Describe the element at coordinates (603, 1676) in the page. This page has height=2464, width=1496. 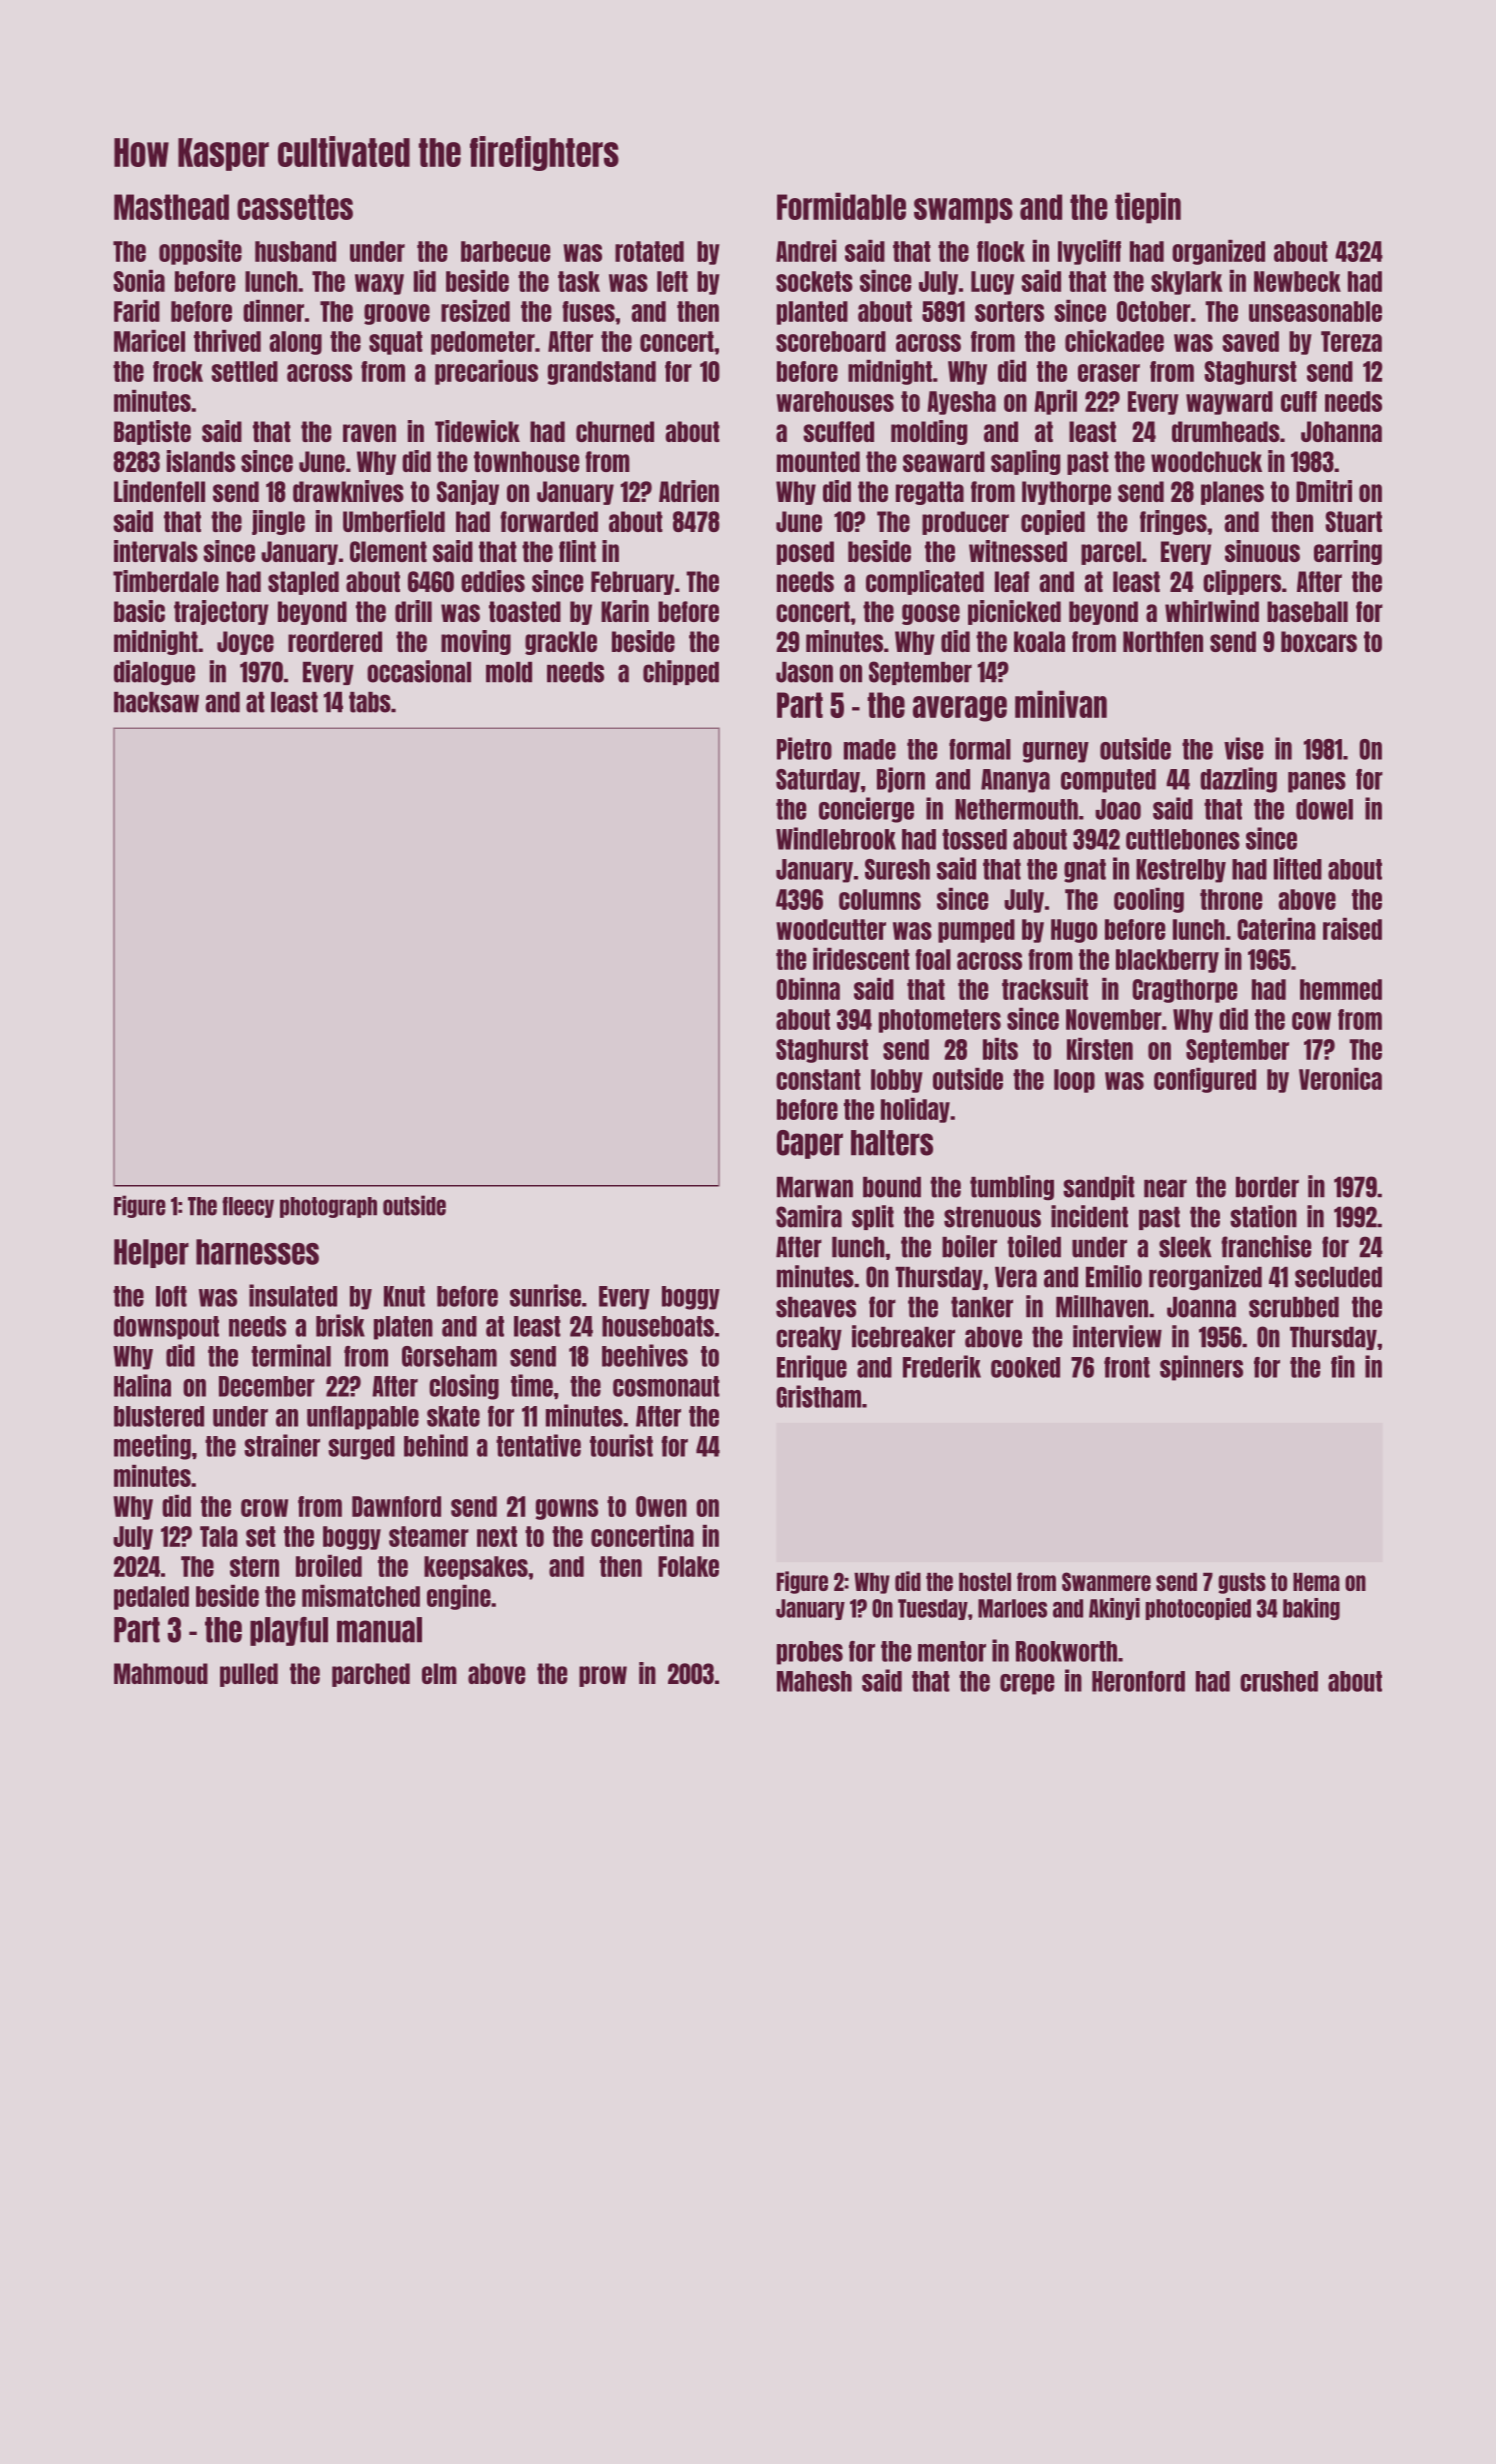
I see `prow` at that location.
